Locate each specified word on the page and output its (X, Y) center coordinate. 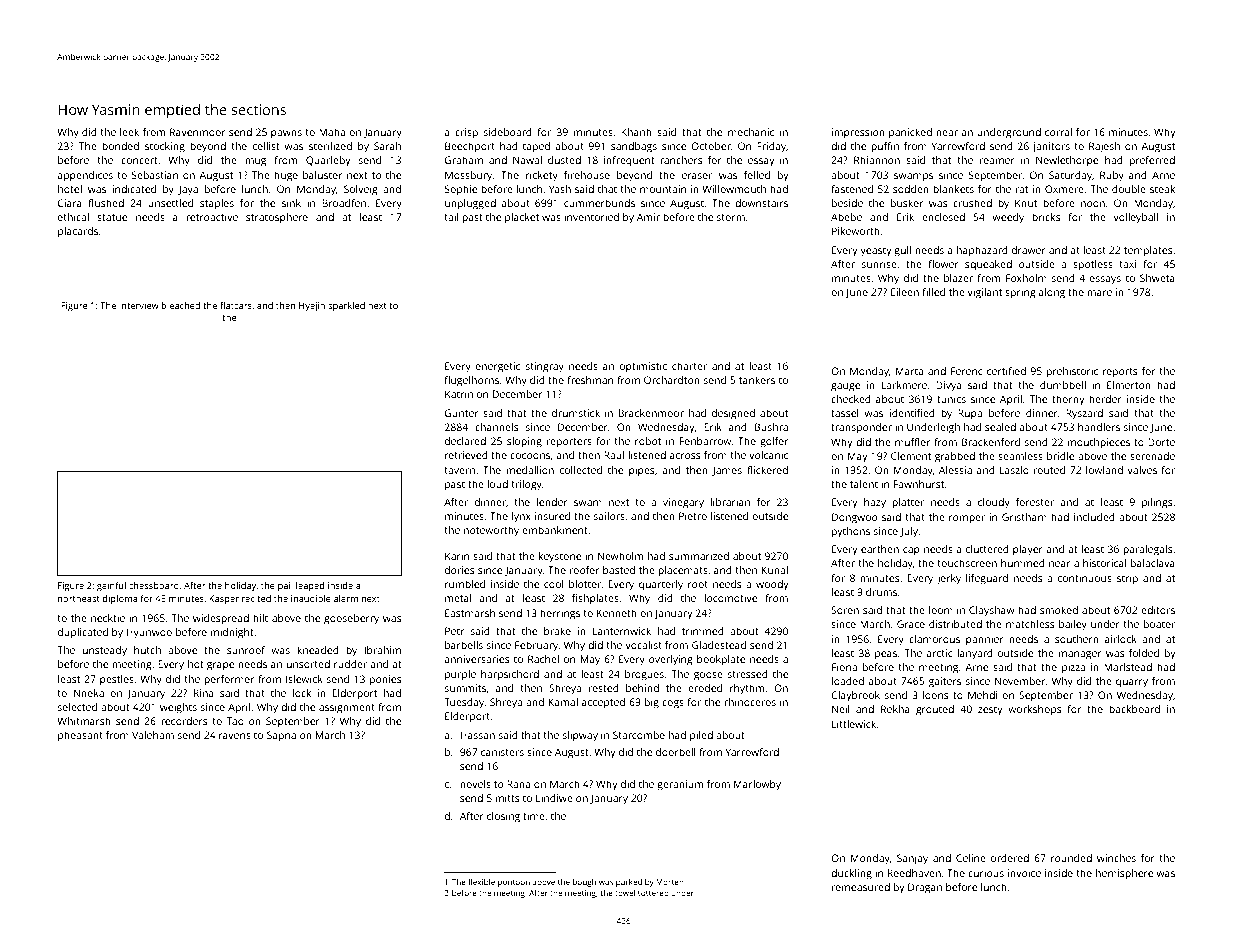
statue (112, 217)
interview (139, 305)
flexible (481, 882)
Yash (560, 189)
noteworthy (491, 531)
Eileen (905, 292)
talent (864, 484)
